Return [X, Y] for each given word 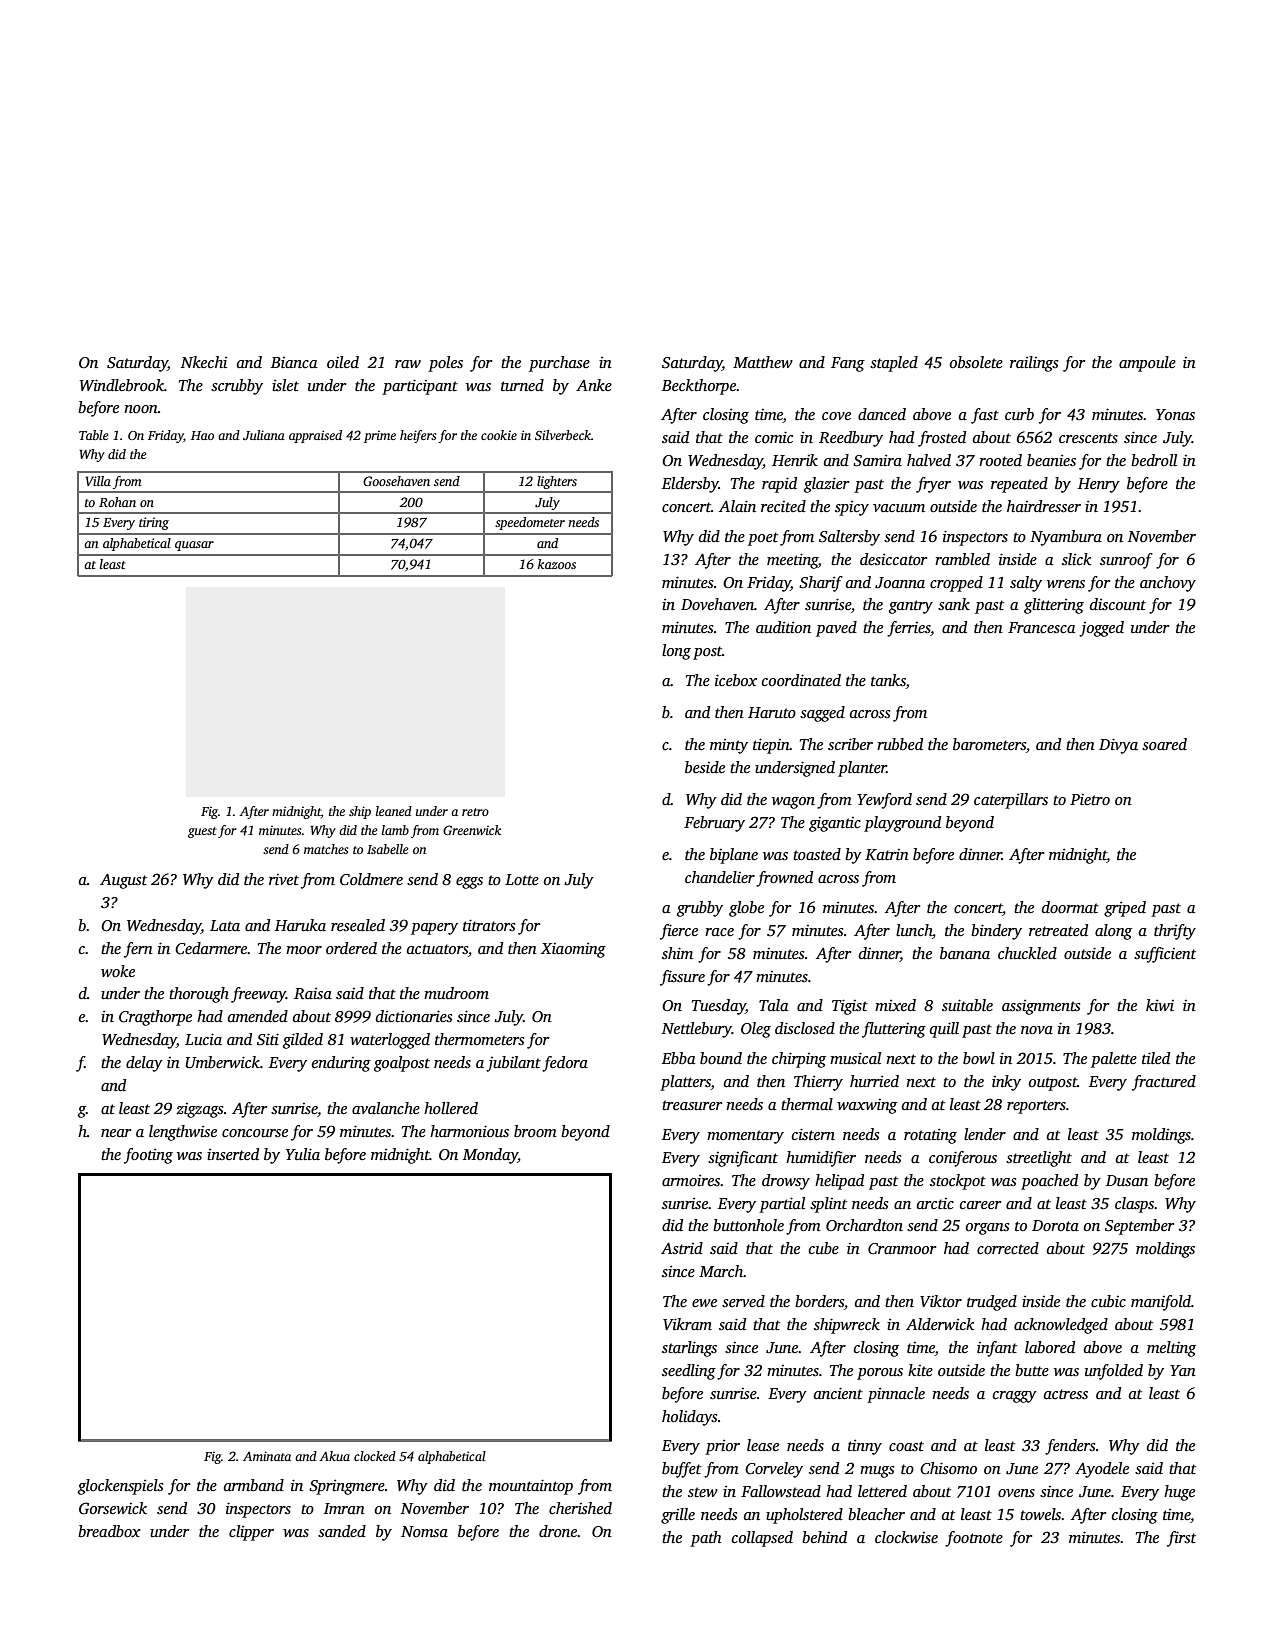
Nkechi [204, 362]
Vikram [687, 1324]
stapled [894, 364]
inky [1006, 1083]
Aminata [267, 1456]
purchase [559, 364]
